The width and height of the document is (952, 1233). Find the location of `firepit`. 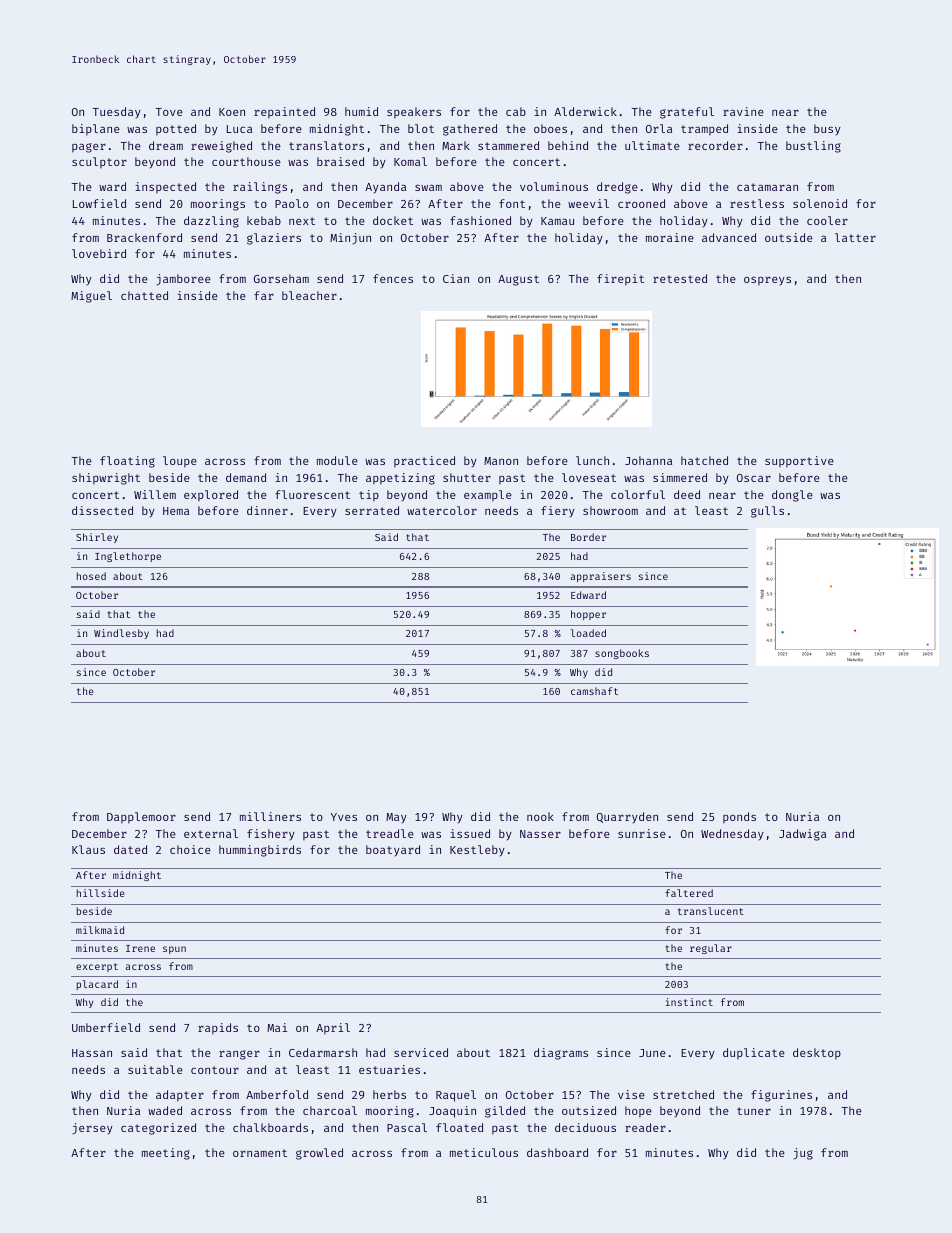

firepit is located at coordinates (620, 280).
